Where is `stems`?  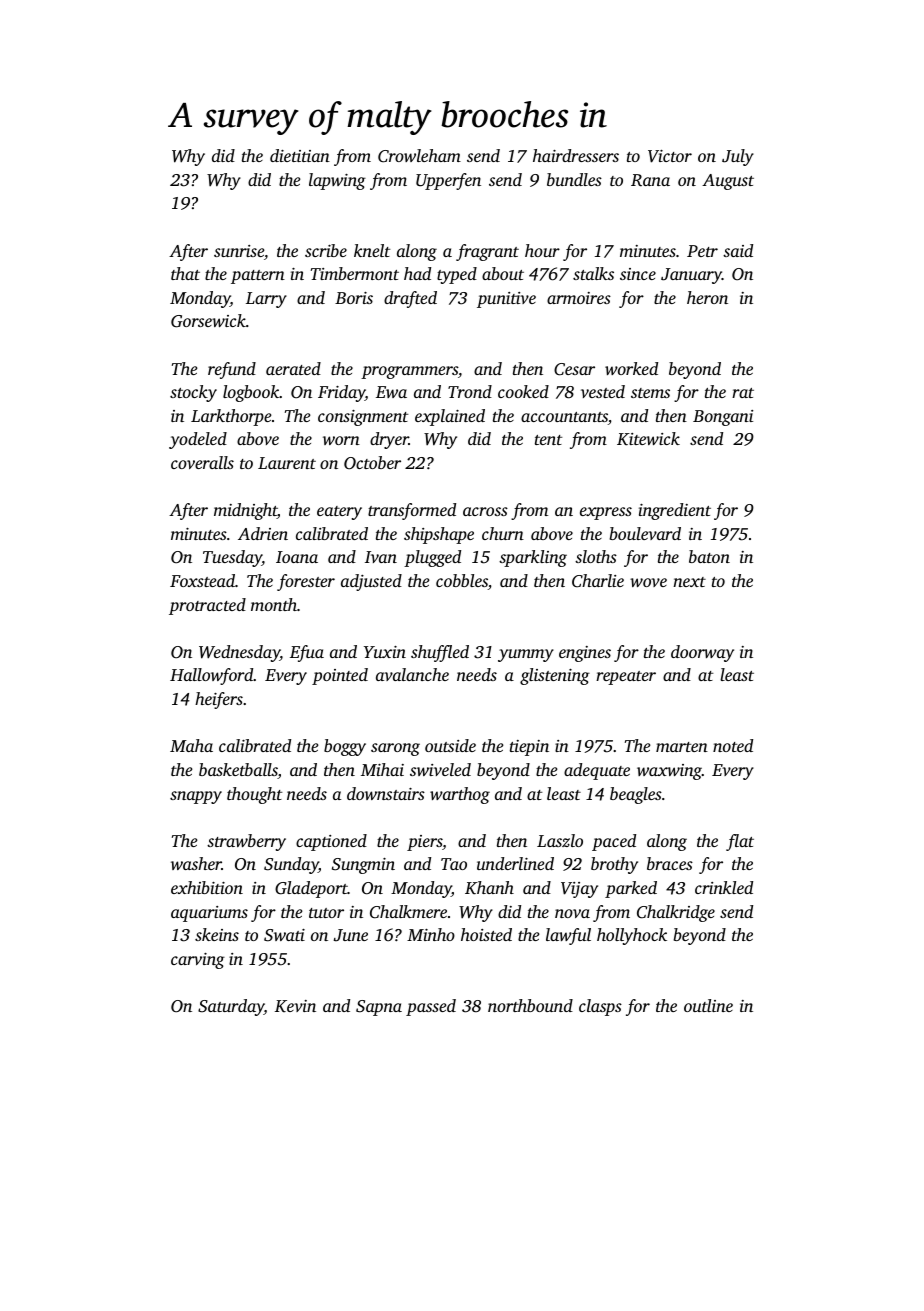 stems is located at coordinates (650, 393).
